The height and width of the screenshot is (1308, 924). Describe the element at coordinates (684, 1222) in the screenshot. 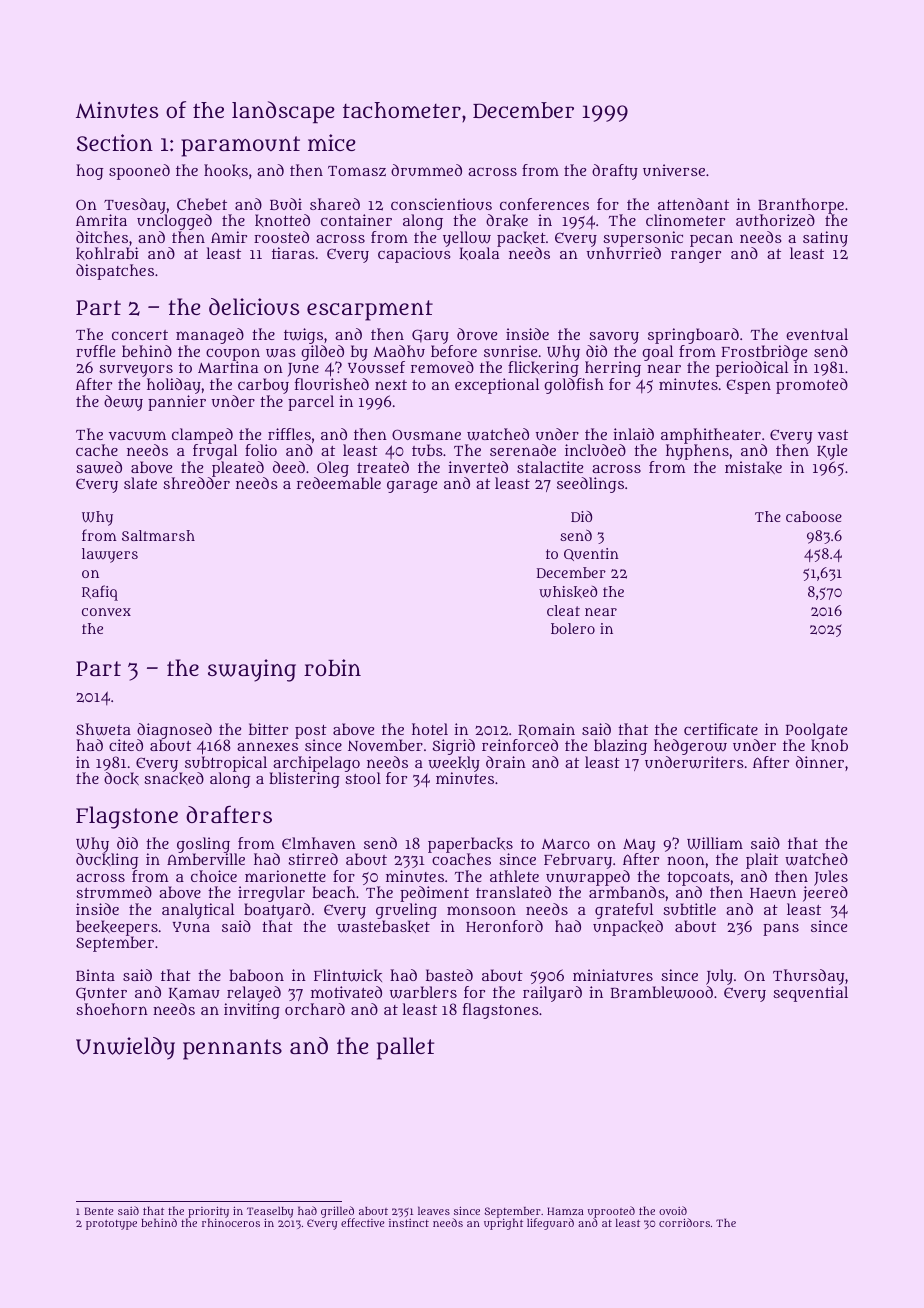

I see `corridors` at that location.
